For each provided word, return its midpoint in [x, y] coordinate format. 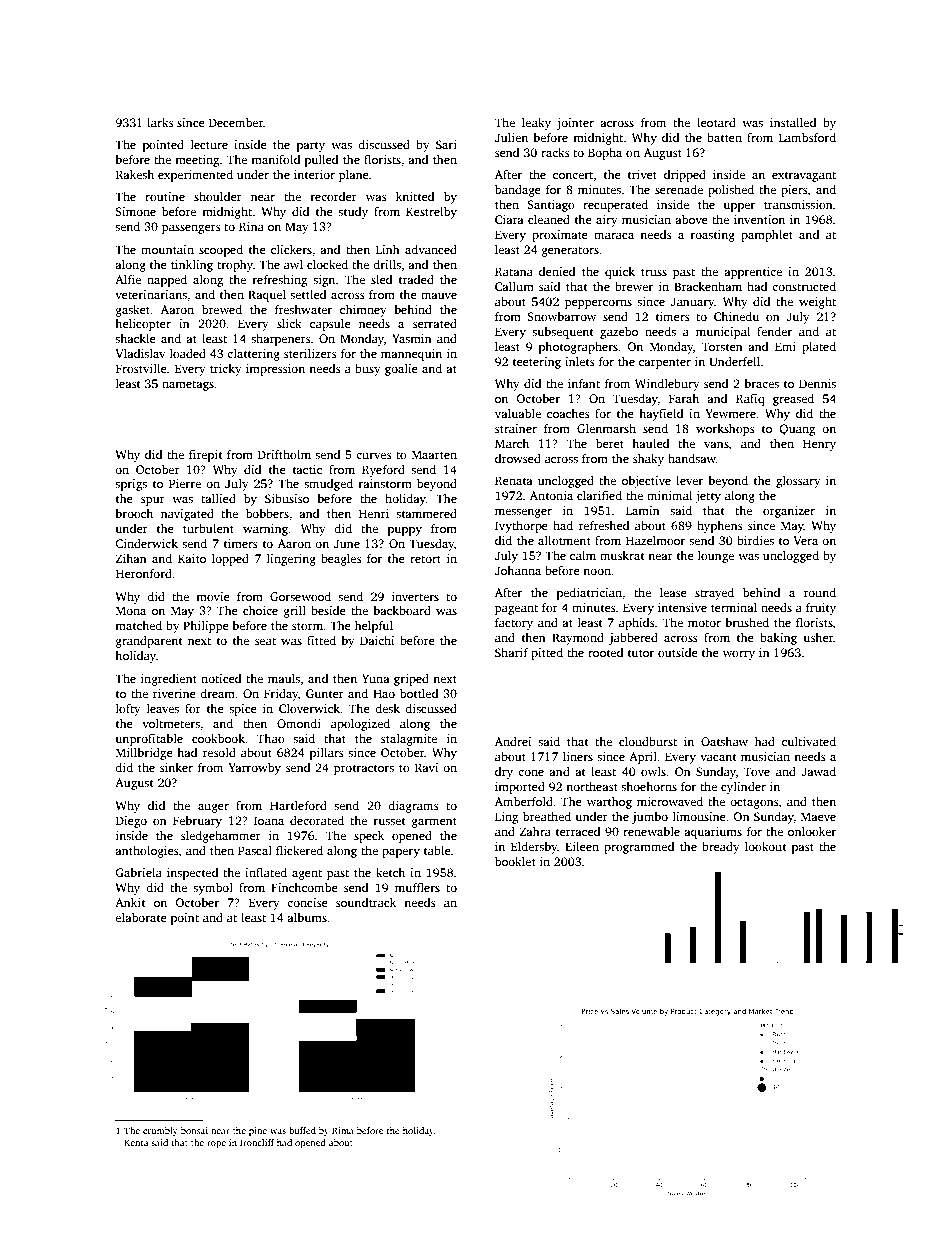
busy [368, 370]
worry [739, 655]
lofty [128, 710]
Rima [343, 1130]
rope [216, 1144]
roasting [712, 236]
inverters [415, 596]
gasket [133, 311]
